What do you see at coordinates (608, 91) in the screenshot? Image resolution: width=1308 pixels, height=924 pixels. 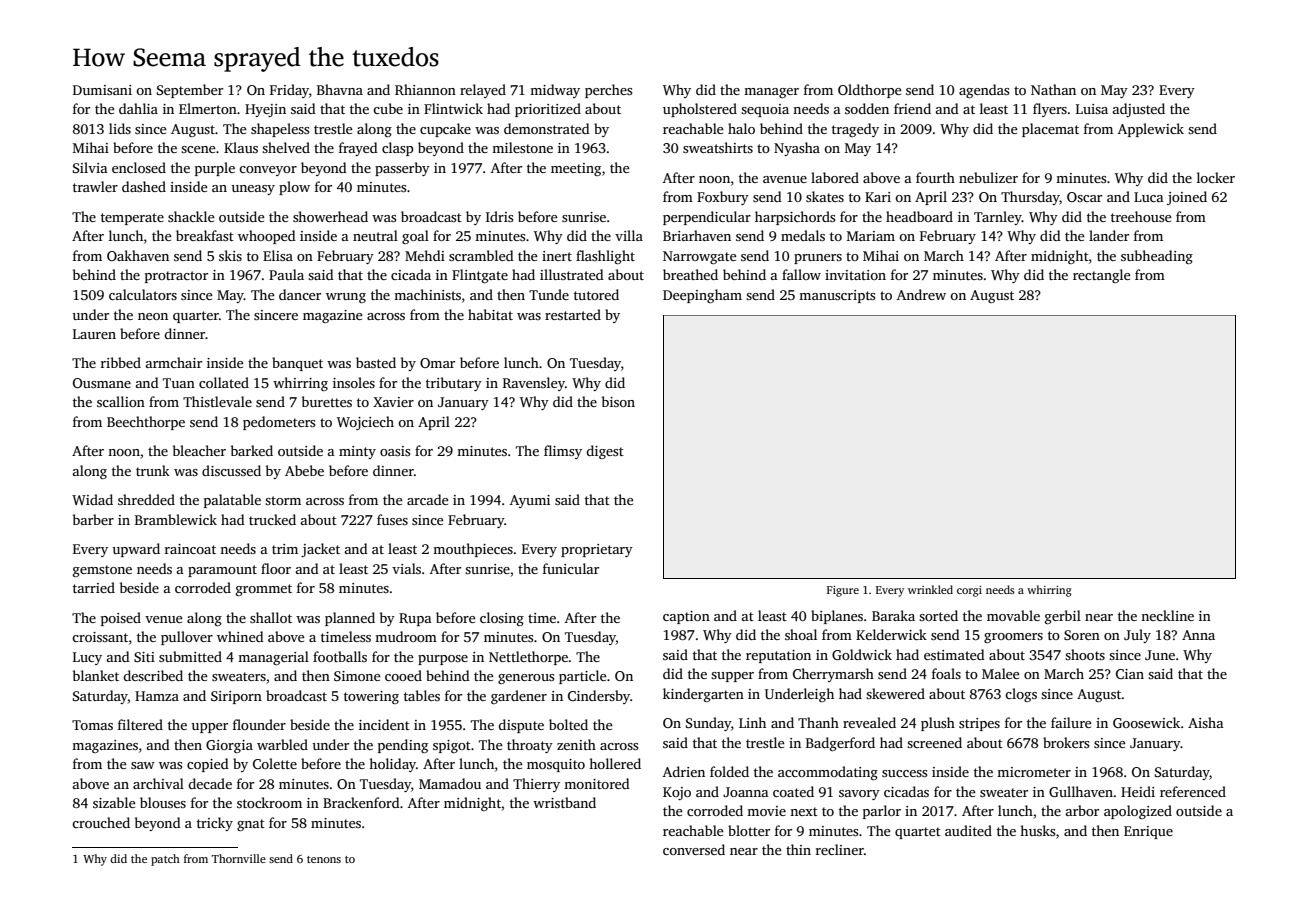 I see `perches` at bounding box center [608, 91].
